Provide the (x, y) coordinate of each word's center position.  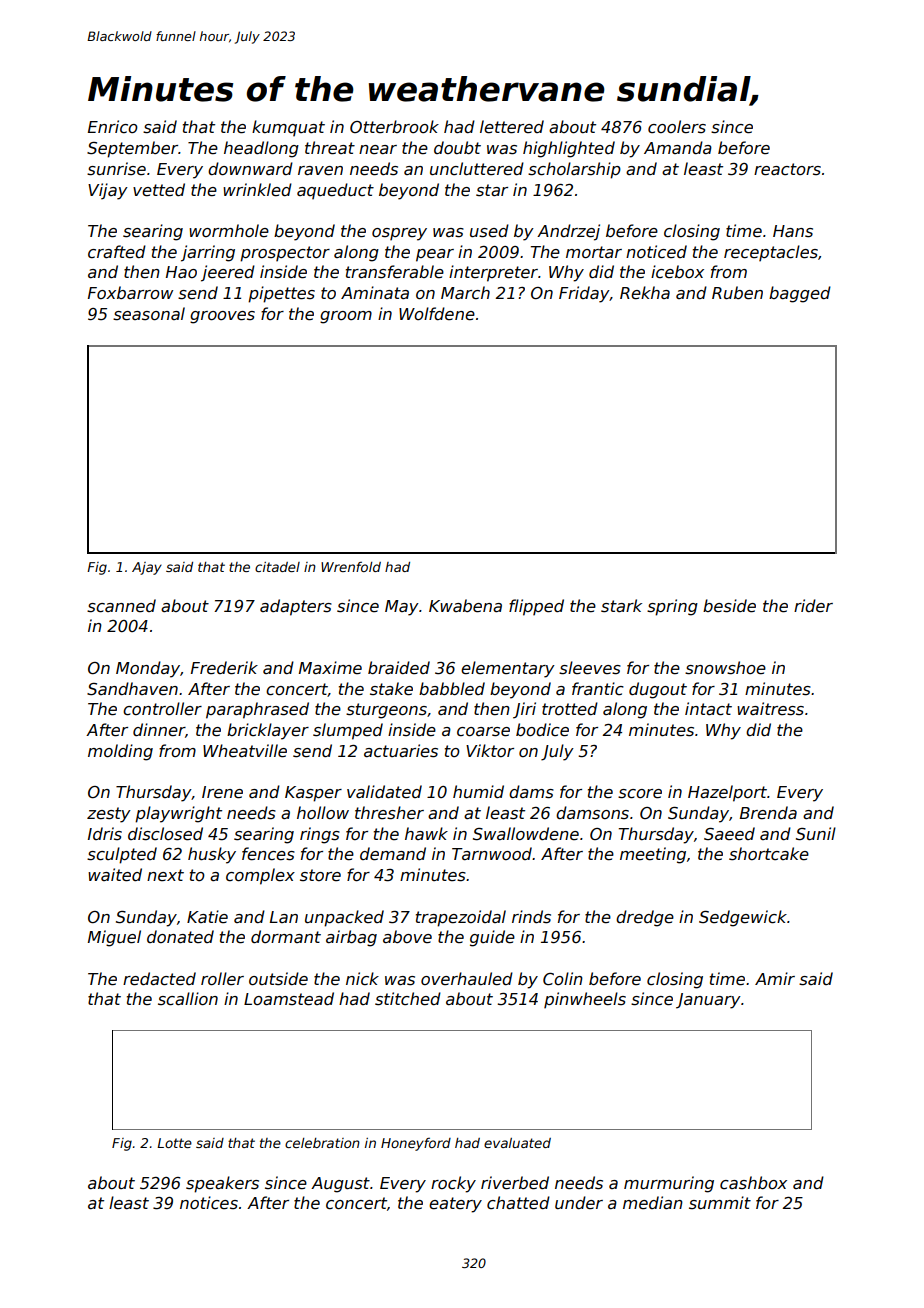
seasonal (149, 314)
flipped (536, 607)
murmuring (669, 1184)
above (407, 936)
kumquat (288, 128)
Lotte (174, 1143)
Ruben (737, 293)
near (378, 149)
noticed (656, 252)
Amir (775, 978)
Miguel (114, 938)
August (340, 1185)
